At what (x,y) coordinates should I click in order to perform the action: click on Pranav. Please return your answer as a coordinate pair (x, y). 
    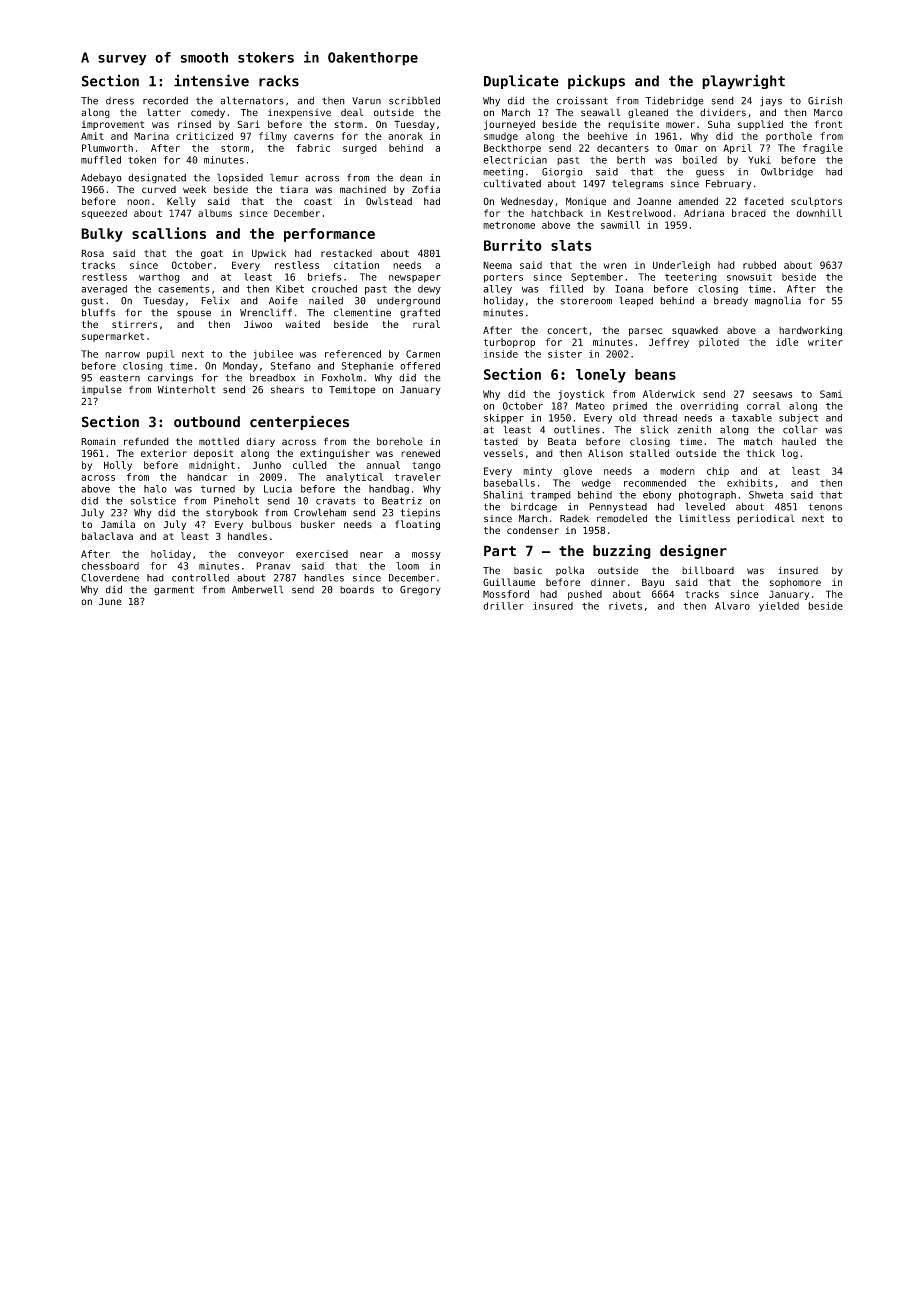
    Looking at the image, I should click on (273, 566).
